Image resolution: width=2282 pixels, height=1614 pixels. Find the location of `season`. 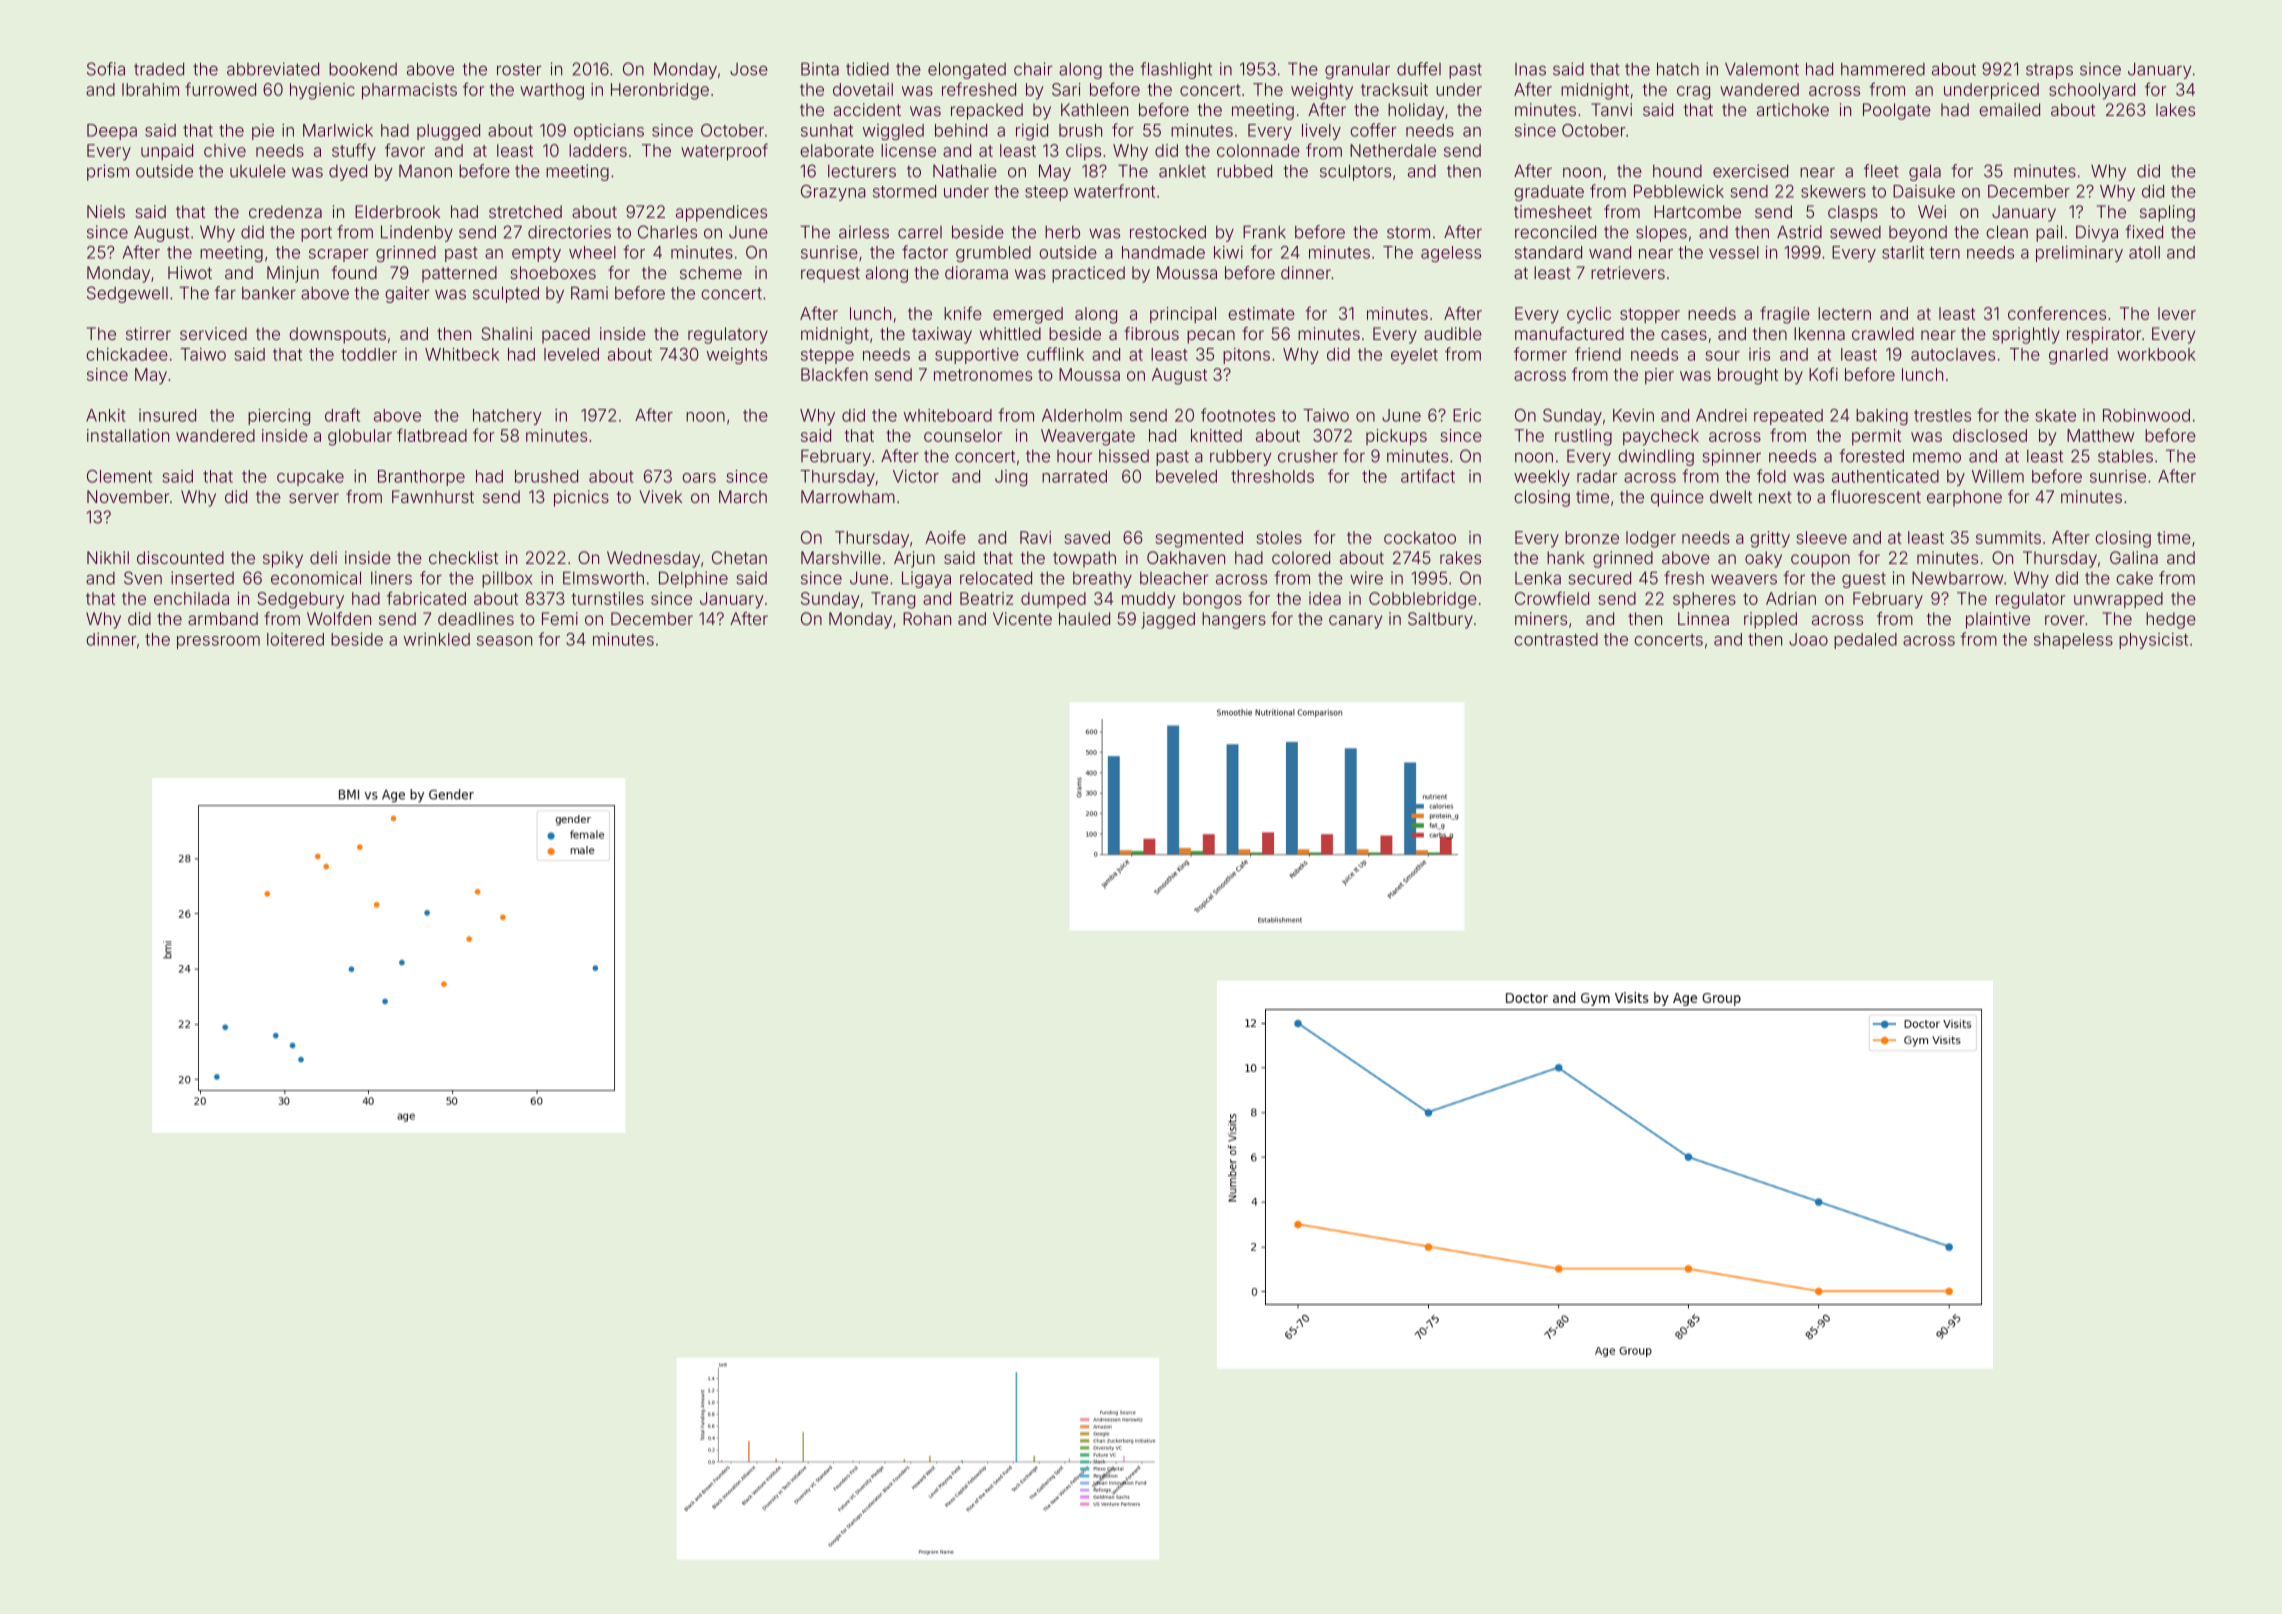

season is located at coordinates (504, 641).
